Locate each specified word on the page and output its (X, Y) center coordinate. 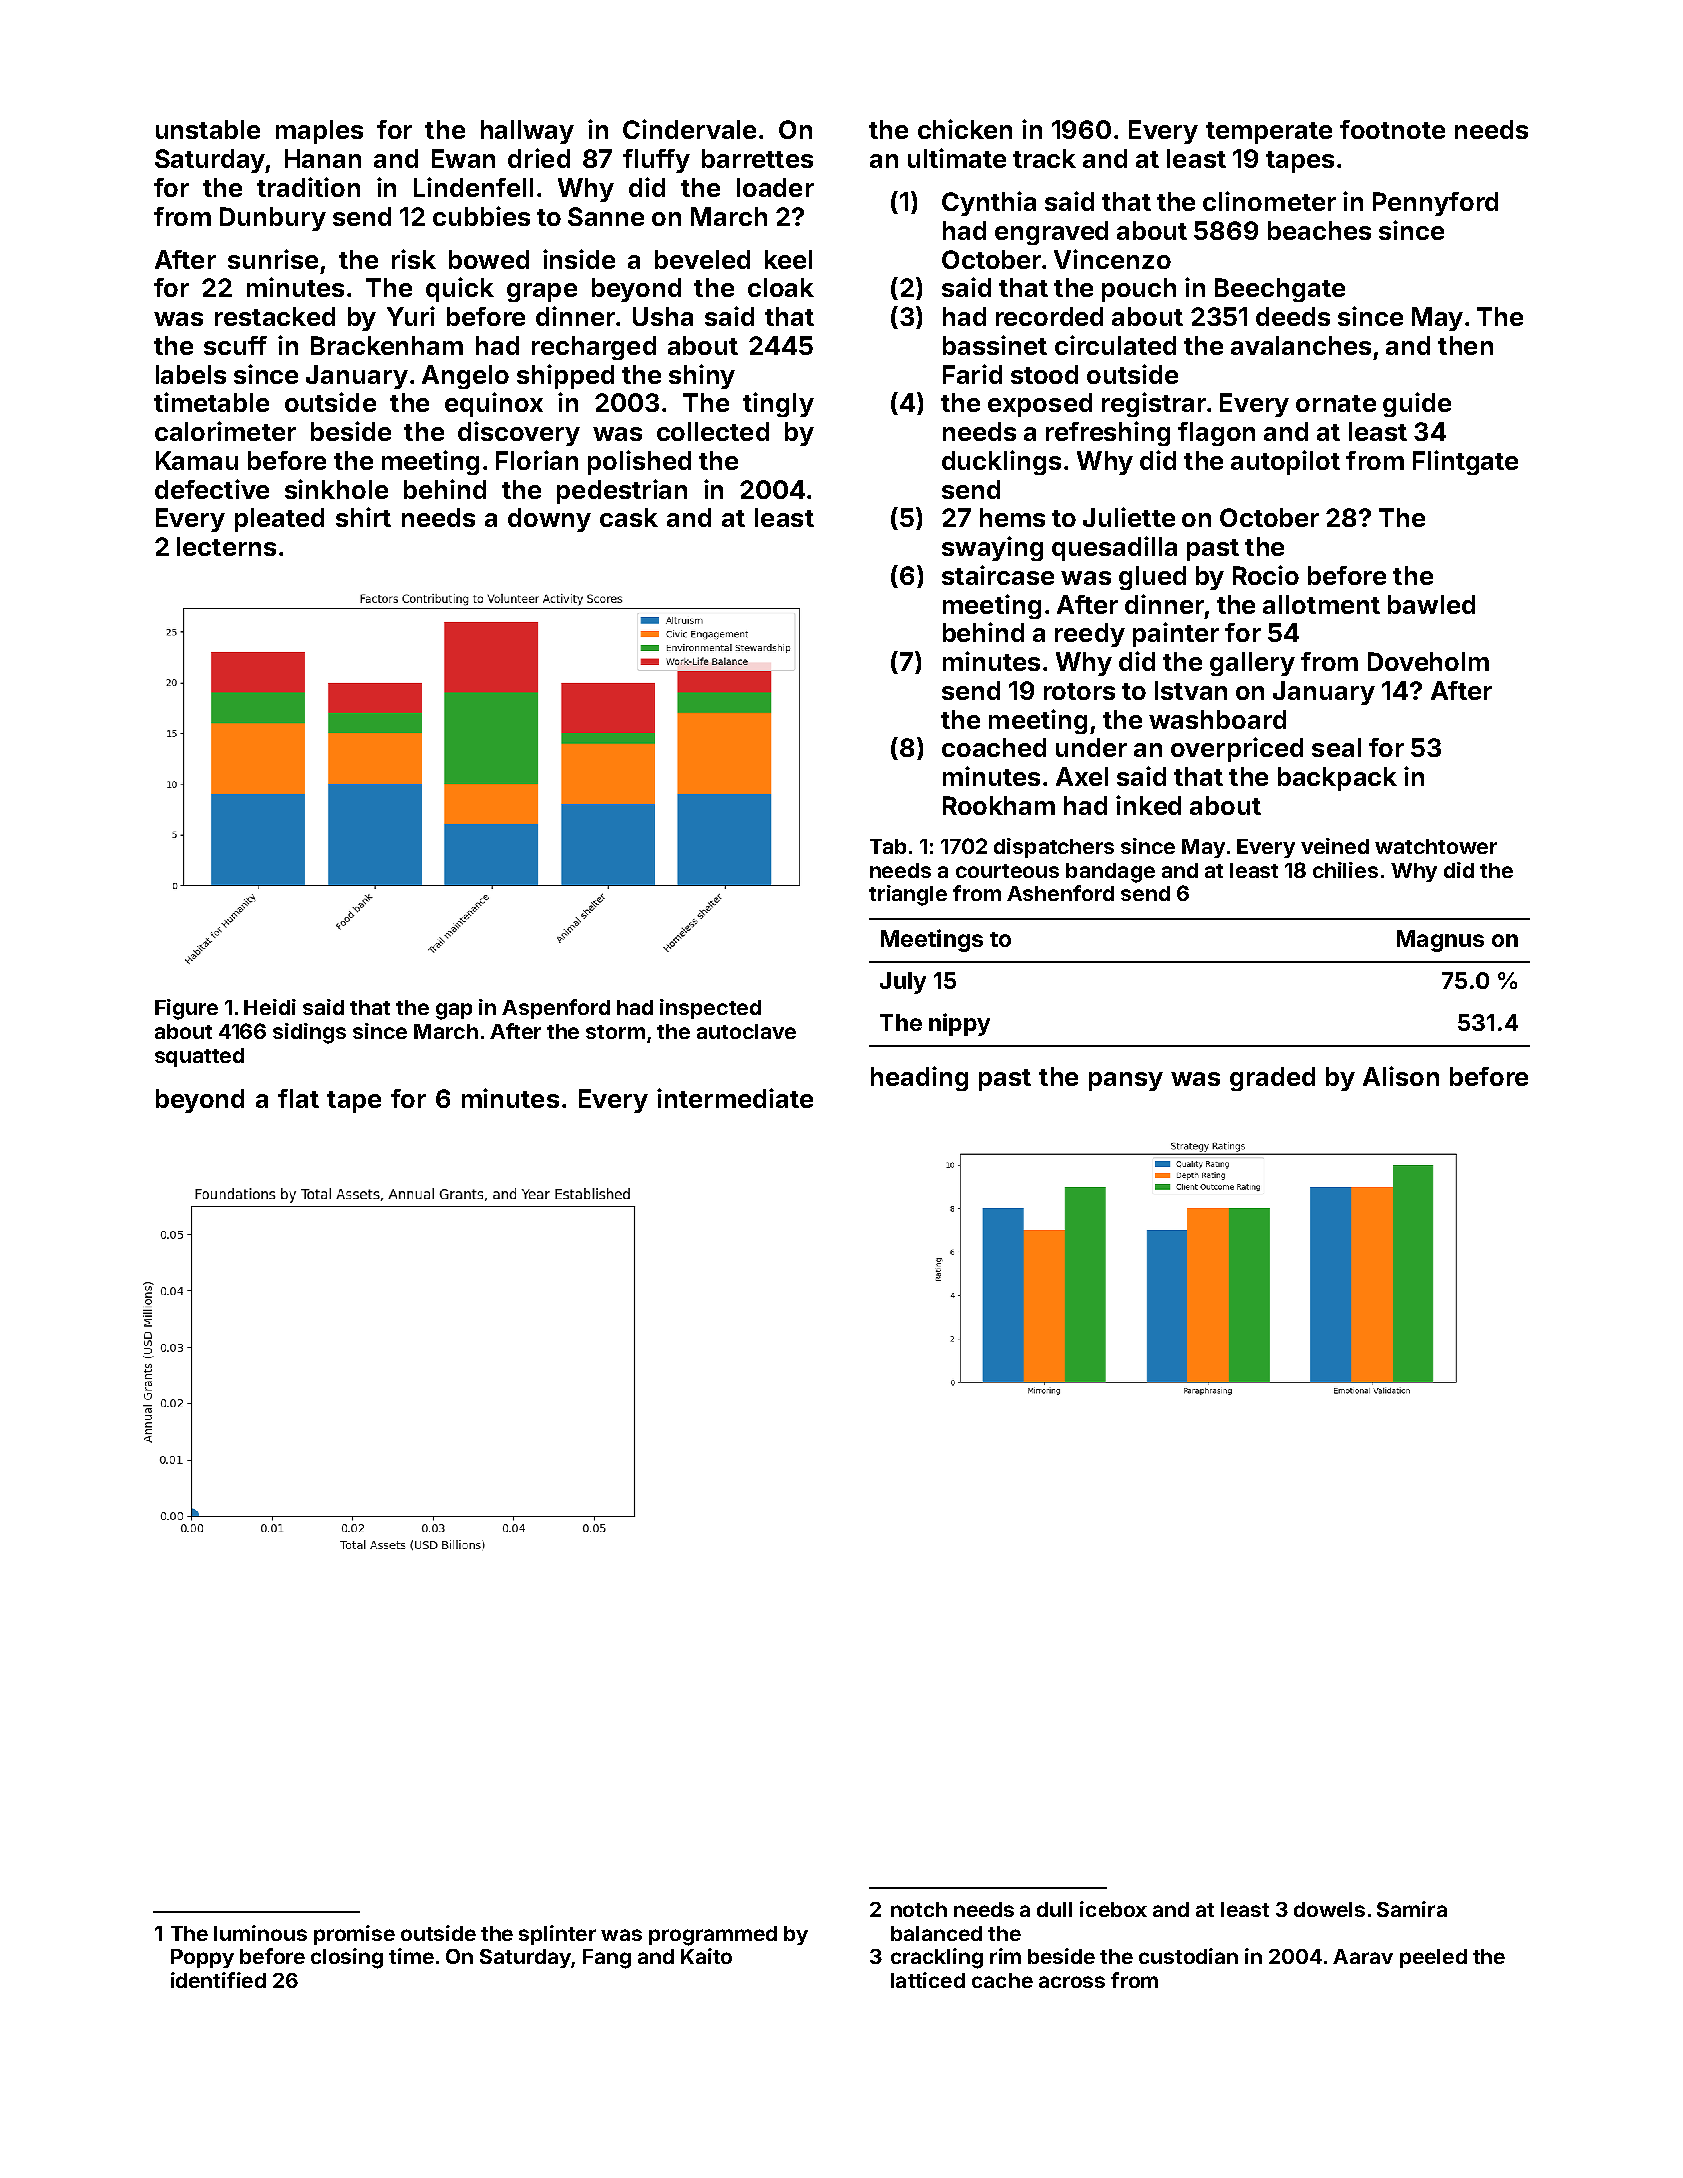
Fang (607, 1959)
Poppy (202, 1958)
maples (319, 132)
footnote (1392, 129)
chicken (965, 129)
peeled (1433, 1958)
